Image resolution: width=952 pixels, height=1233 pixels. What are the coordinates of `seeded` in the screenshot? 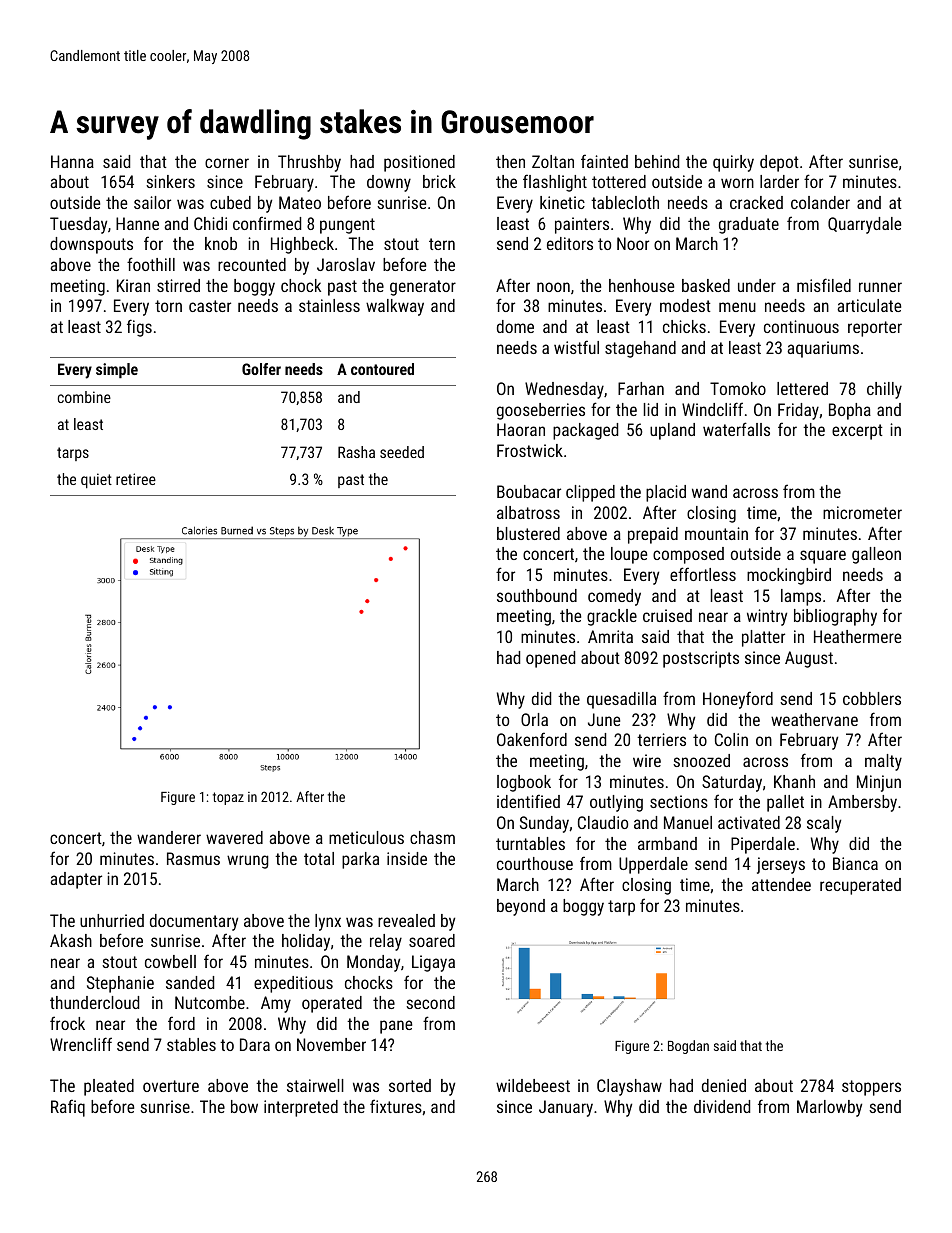 It's located at (402, 452).
